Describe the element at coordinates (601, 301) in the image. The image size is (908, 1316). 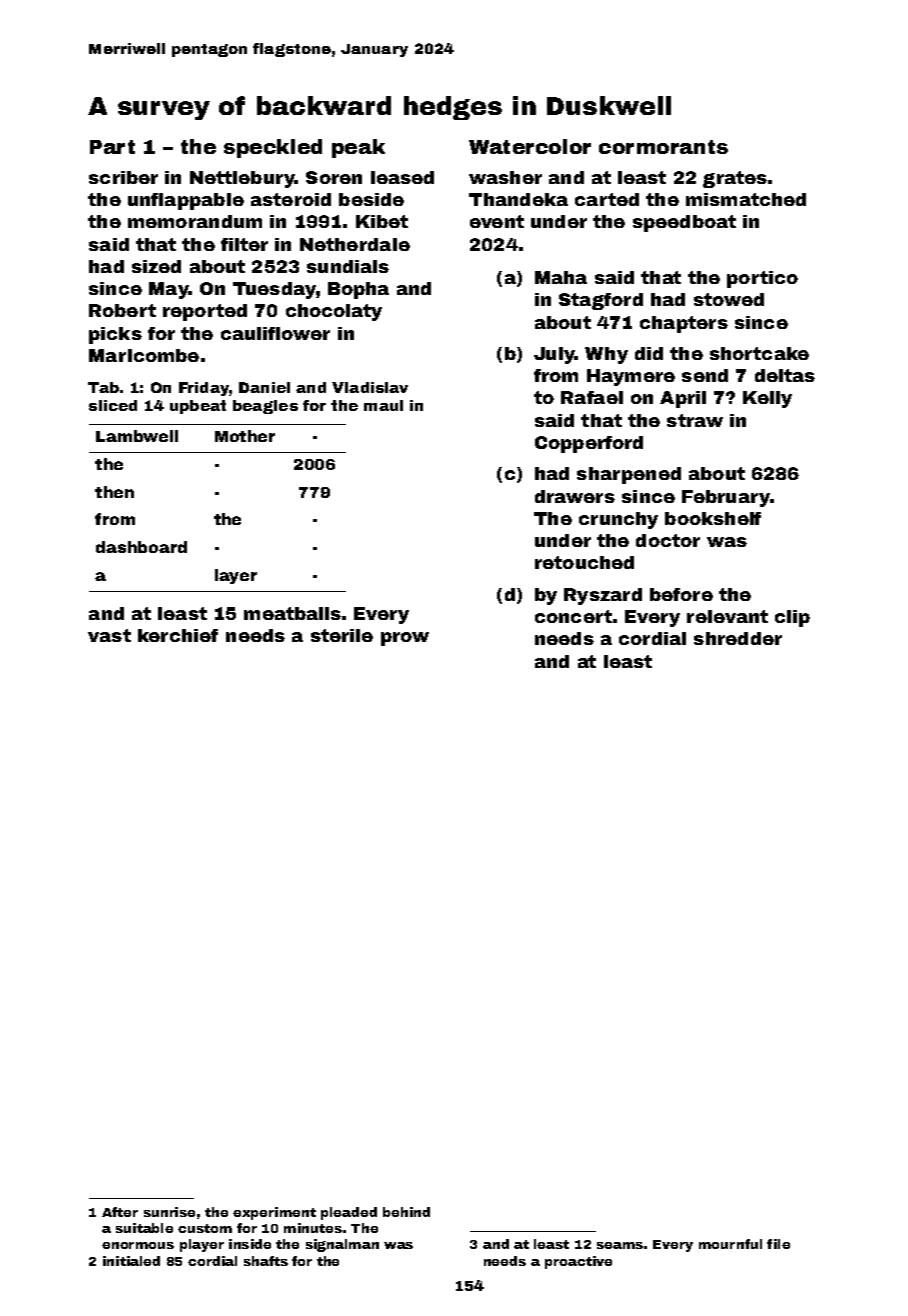
I see `Stagford` at that location.
